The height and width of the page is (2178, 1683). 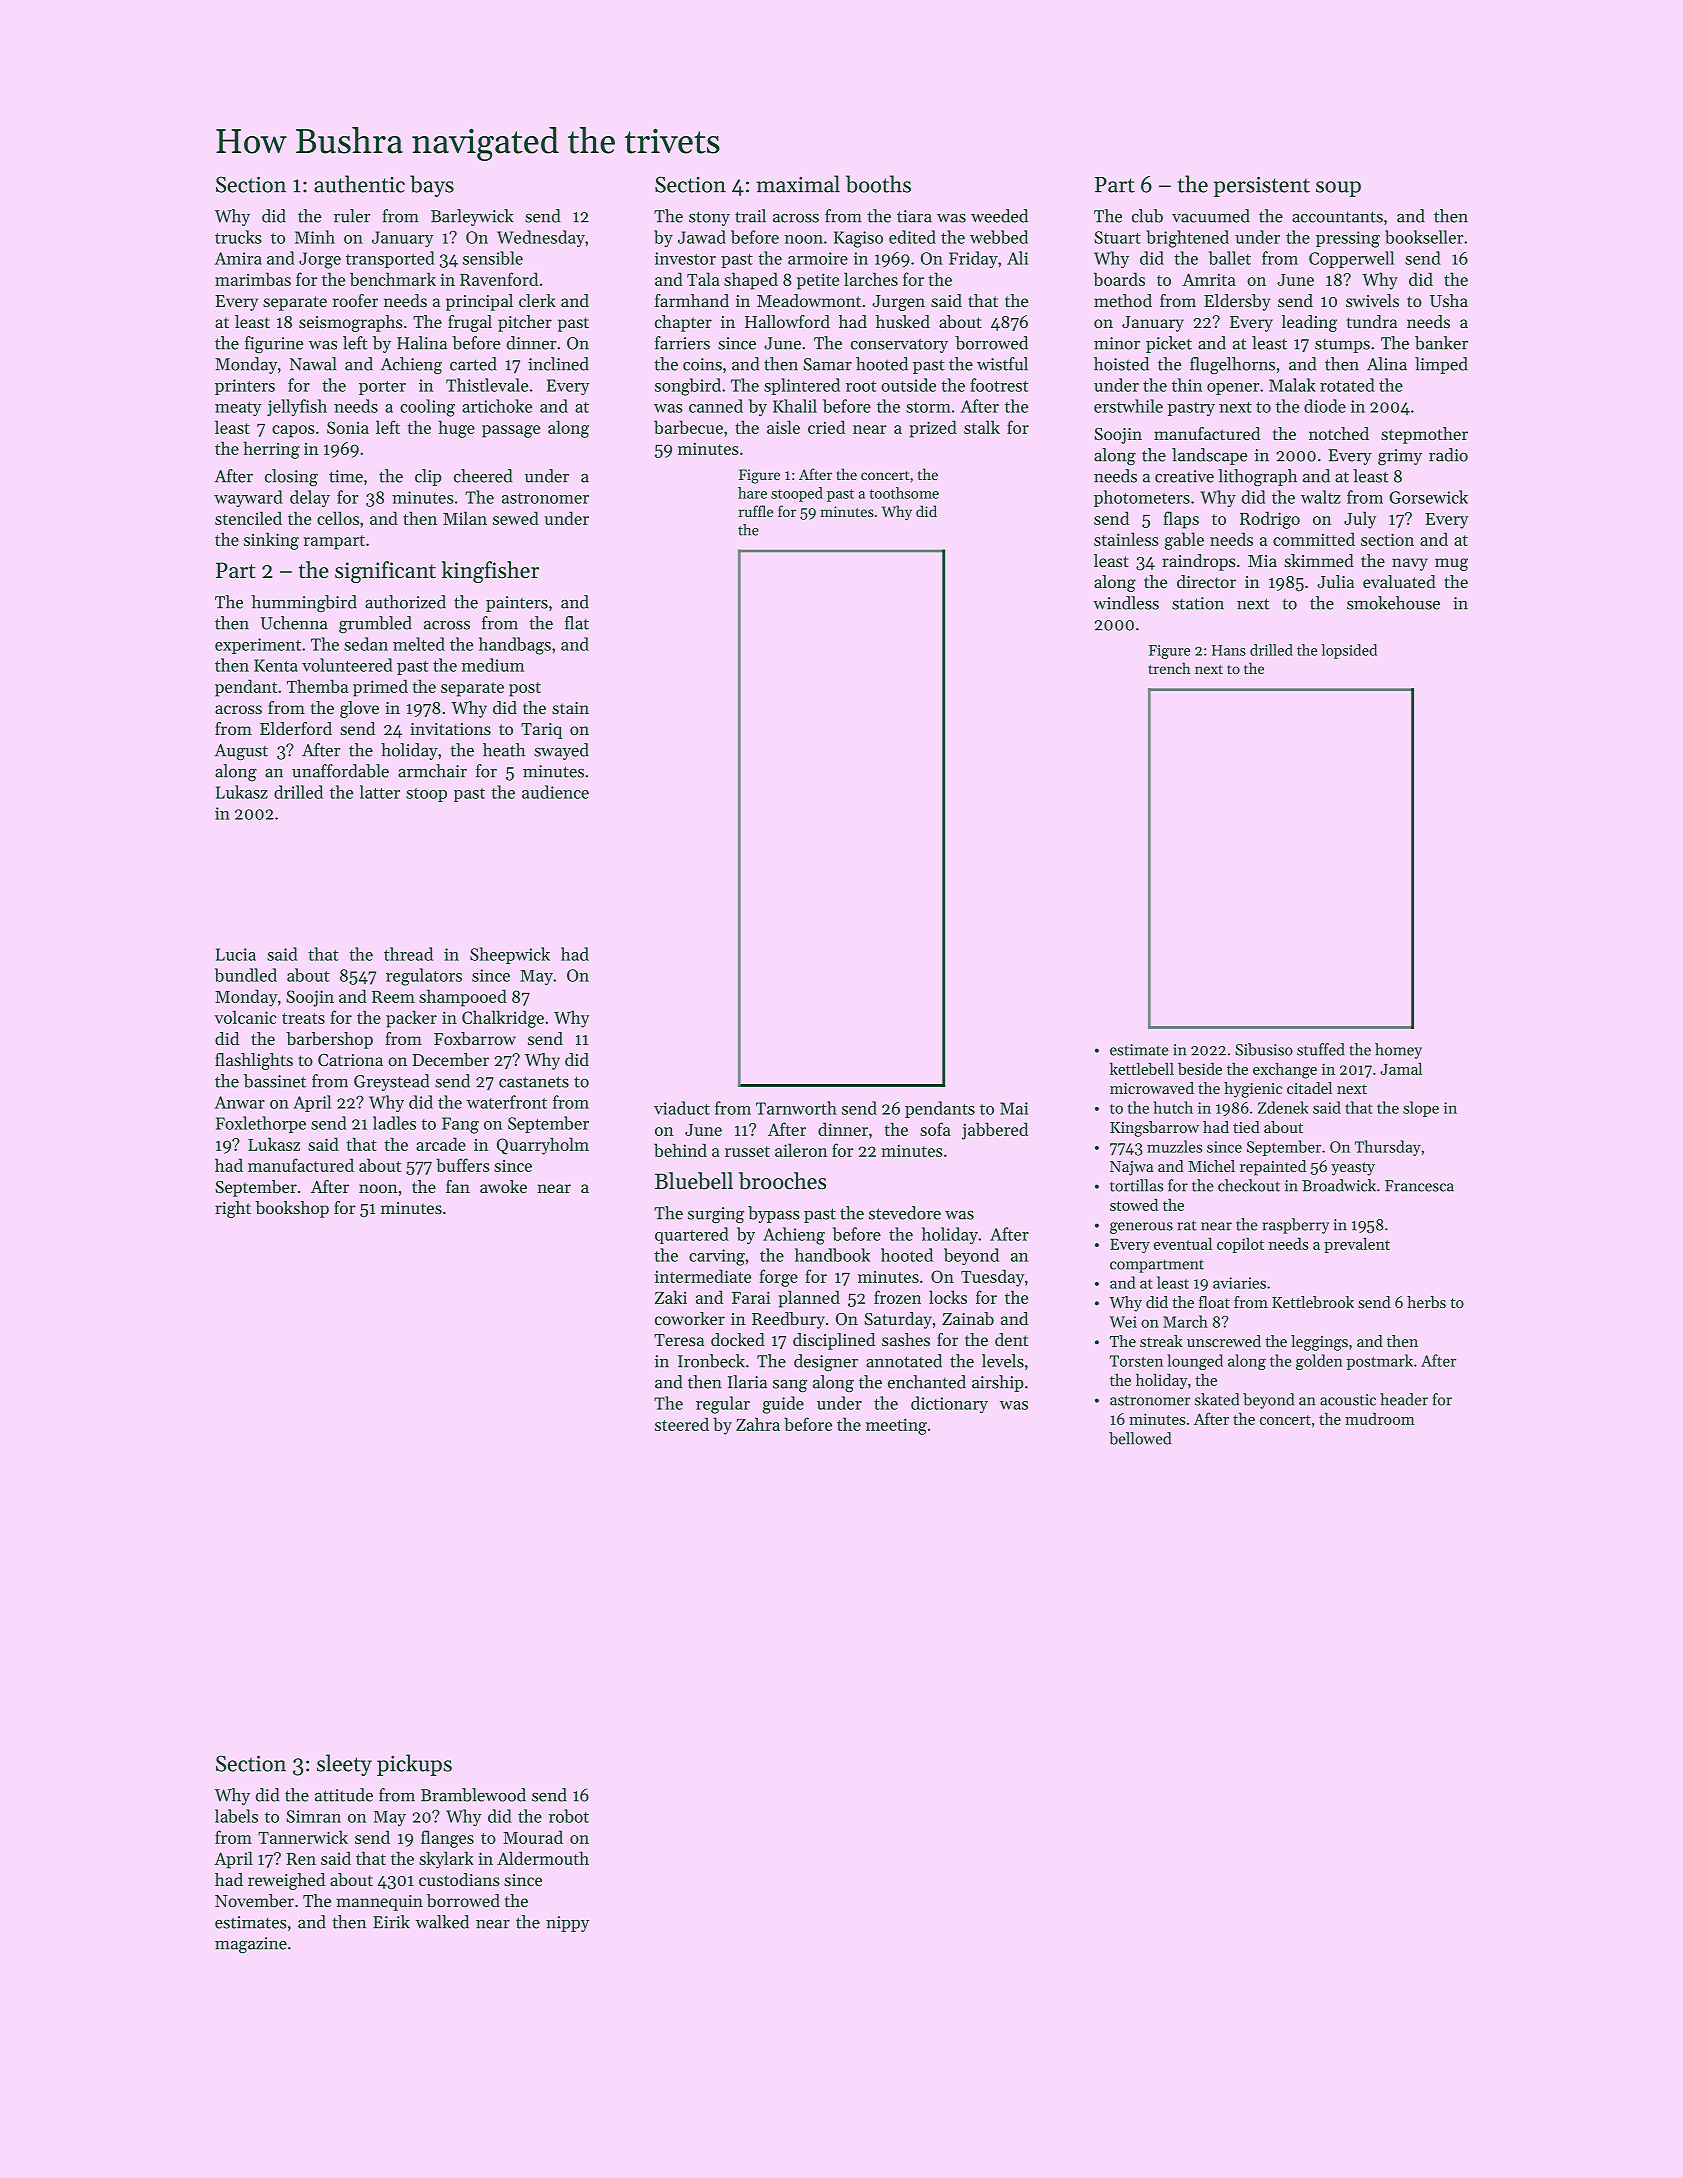 I want to click on ladles, so click(x=394, y=1123).
